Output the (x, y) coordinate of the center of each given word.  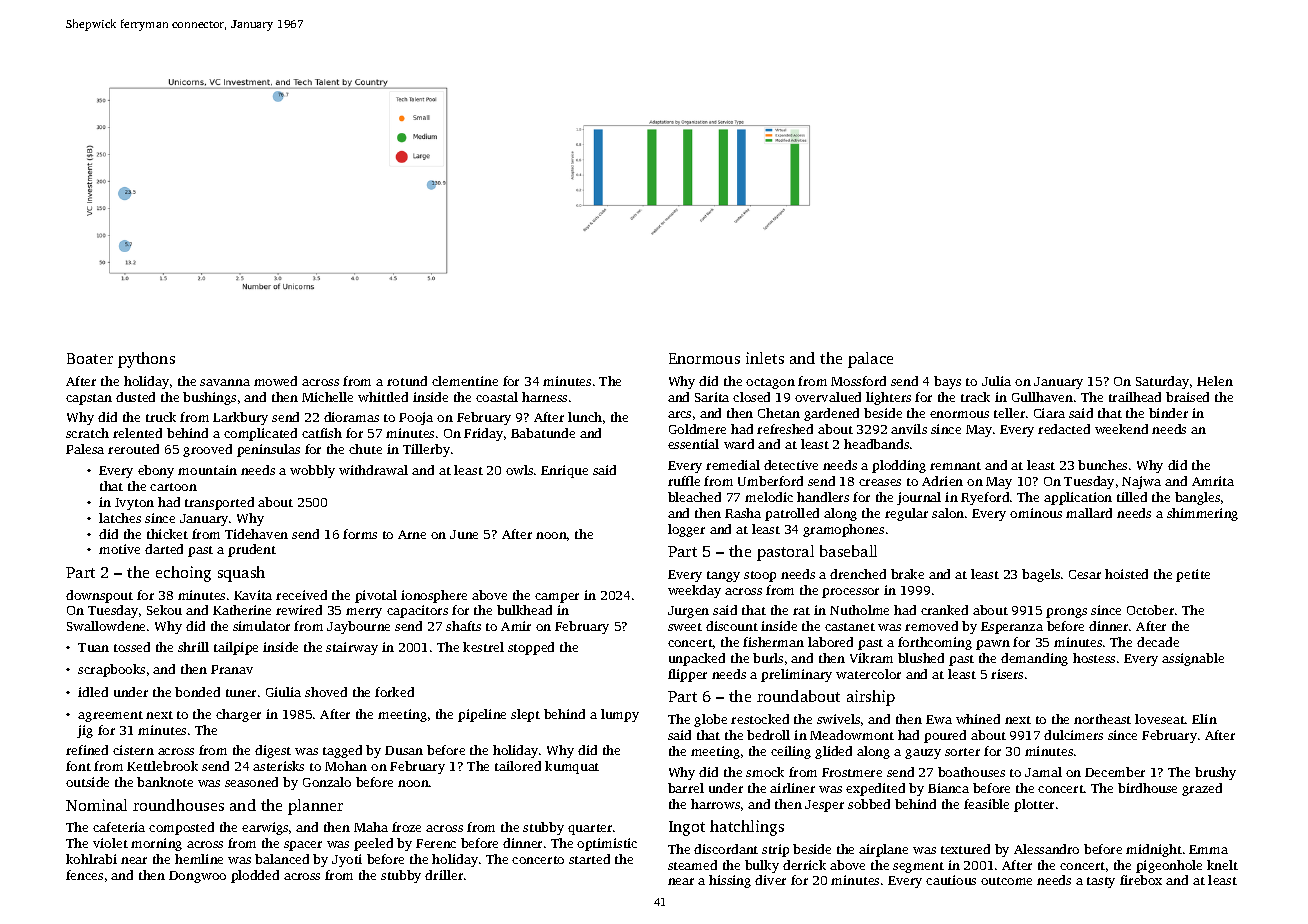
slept (525, 715)
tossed (132, 647)
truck (161, 417)
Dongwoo (197, 877)
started (589, 859)
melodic (769, 497)
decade (1158, 642)
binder (1168, 413)
